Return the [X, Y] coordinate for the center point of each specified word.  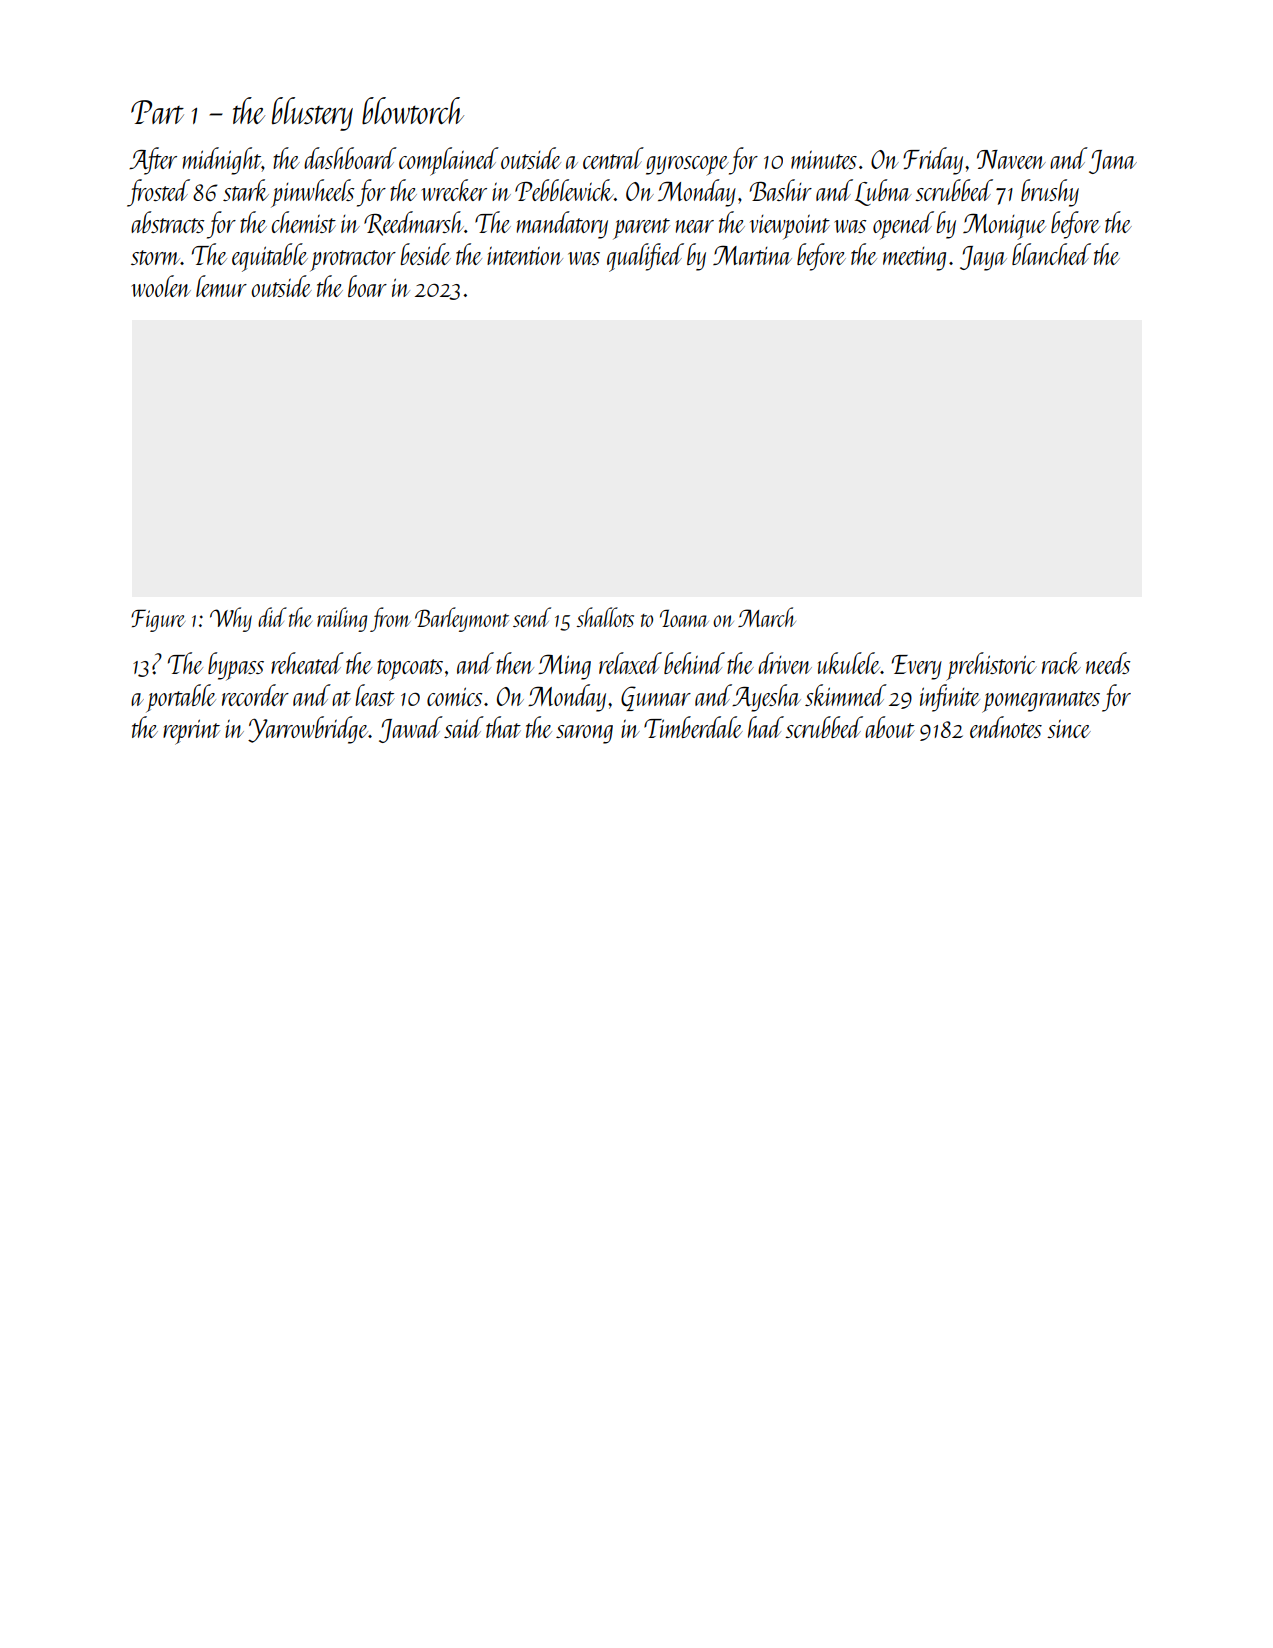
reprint [191, 732]
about [890, 727]
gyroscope [687, 166]
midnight [222, 161]
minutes [824, 159]
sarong [584, 734]
